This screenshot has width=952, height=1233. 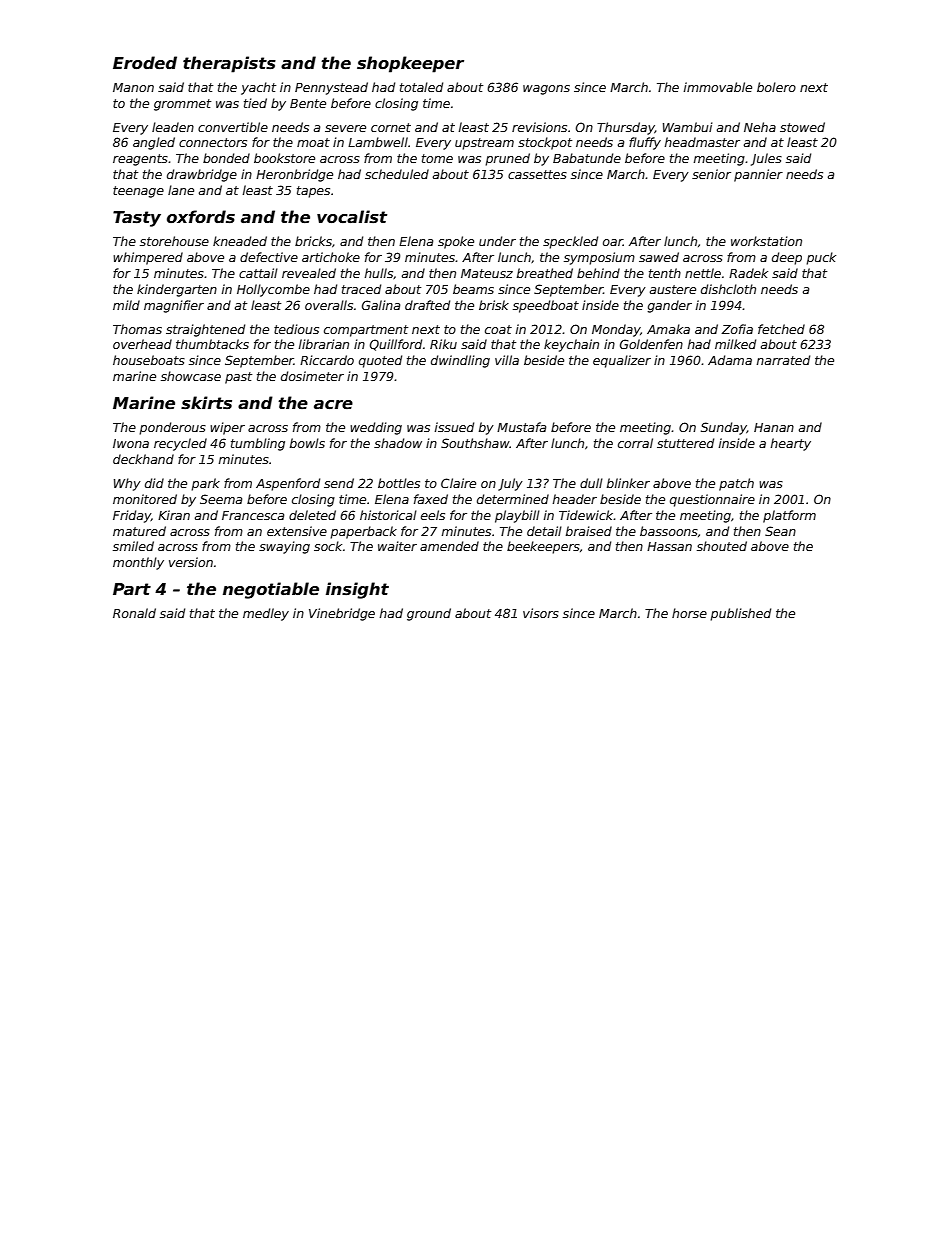 I want to click on visors, so click(x=541, y=613).
